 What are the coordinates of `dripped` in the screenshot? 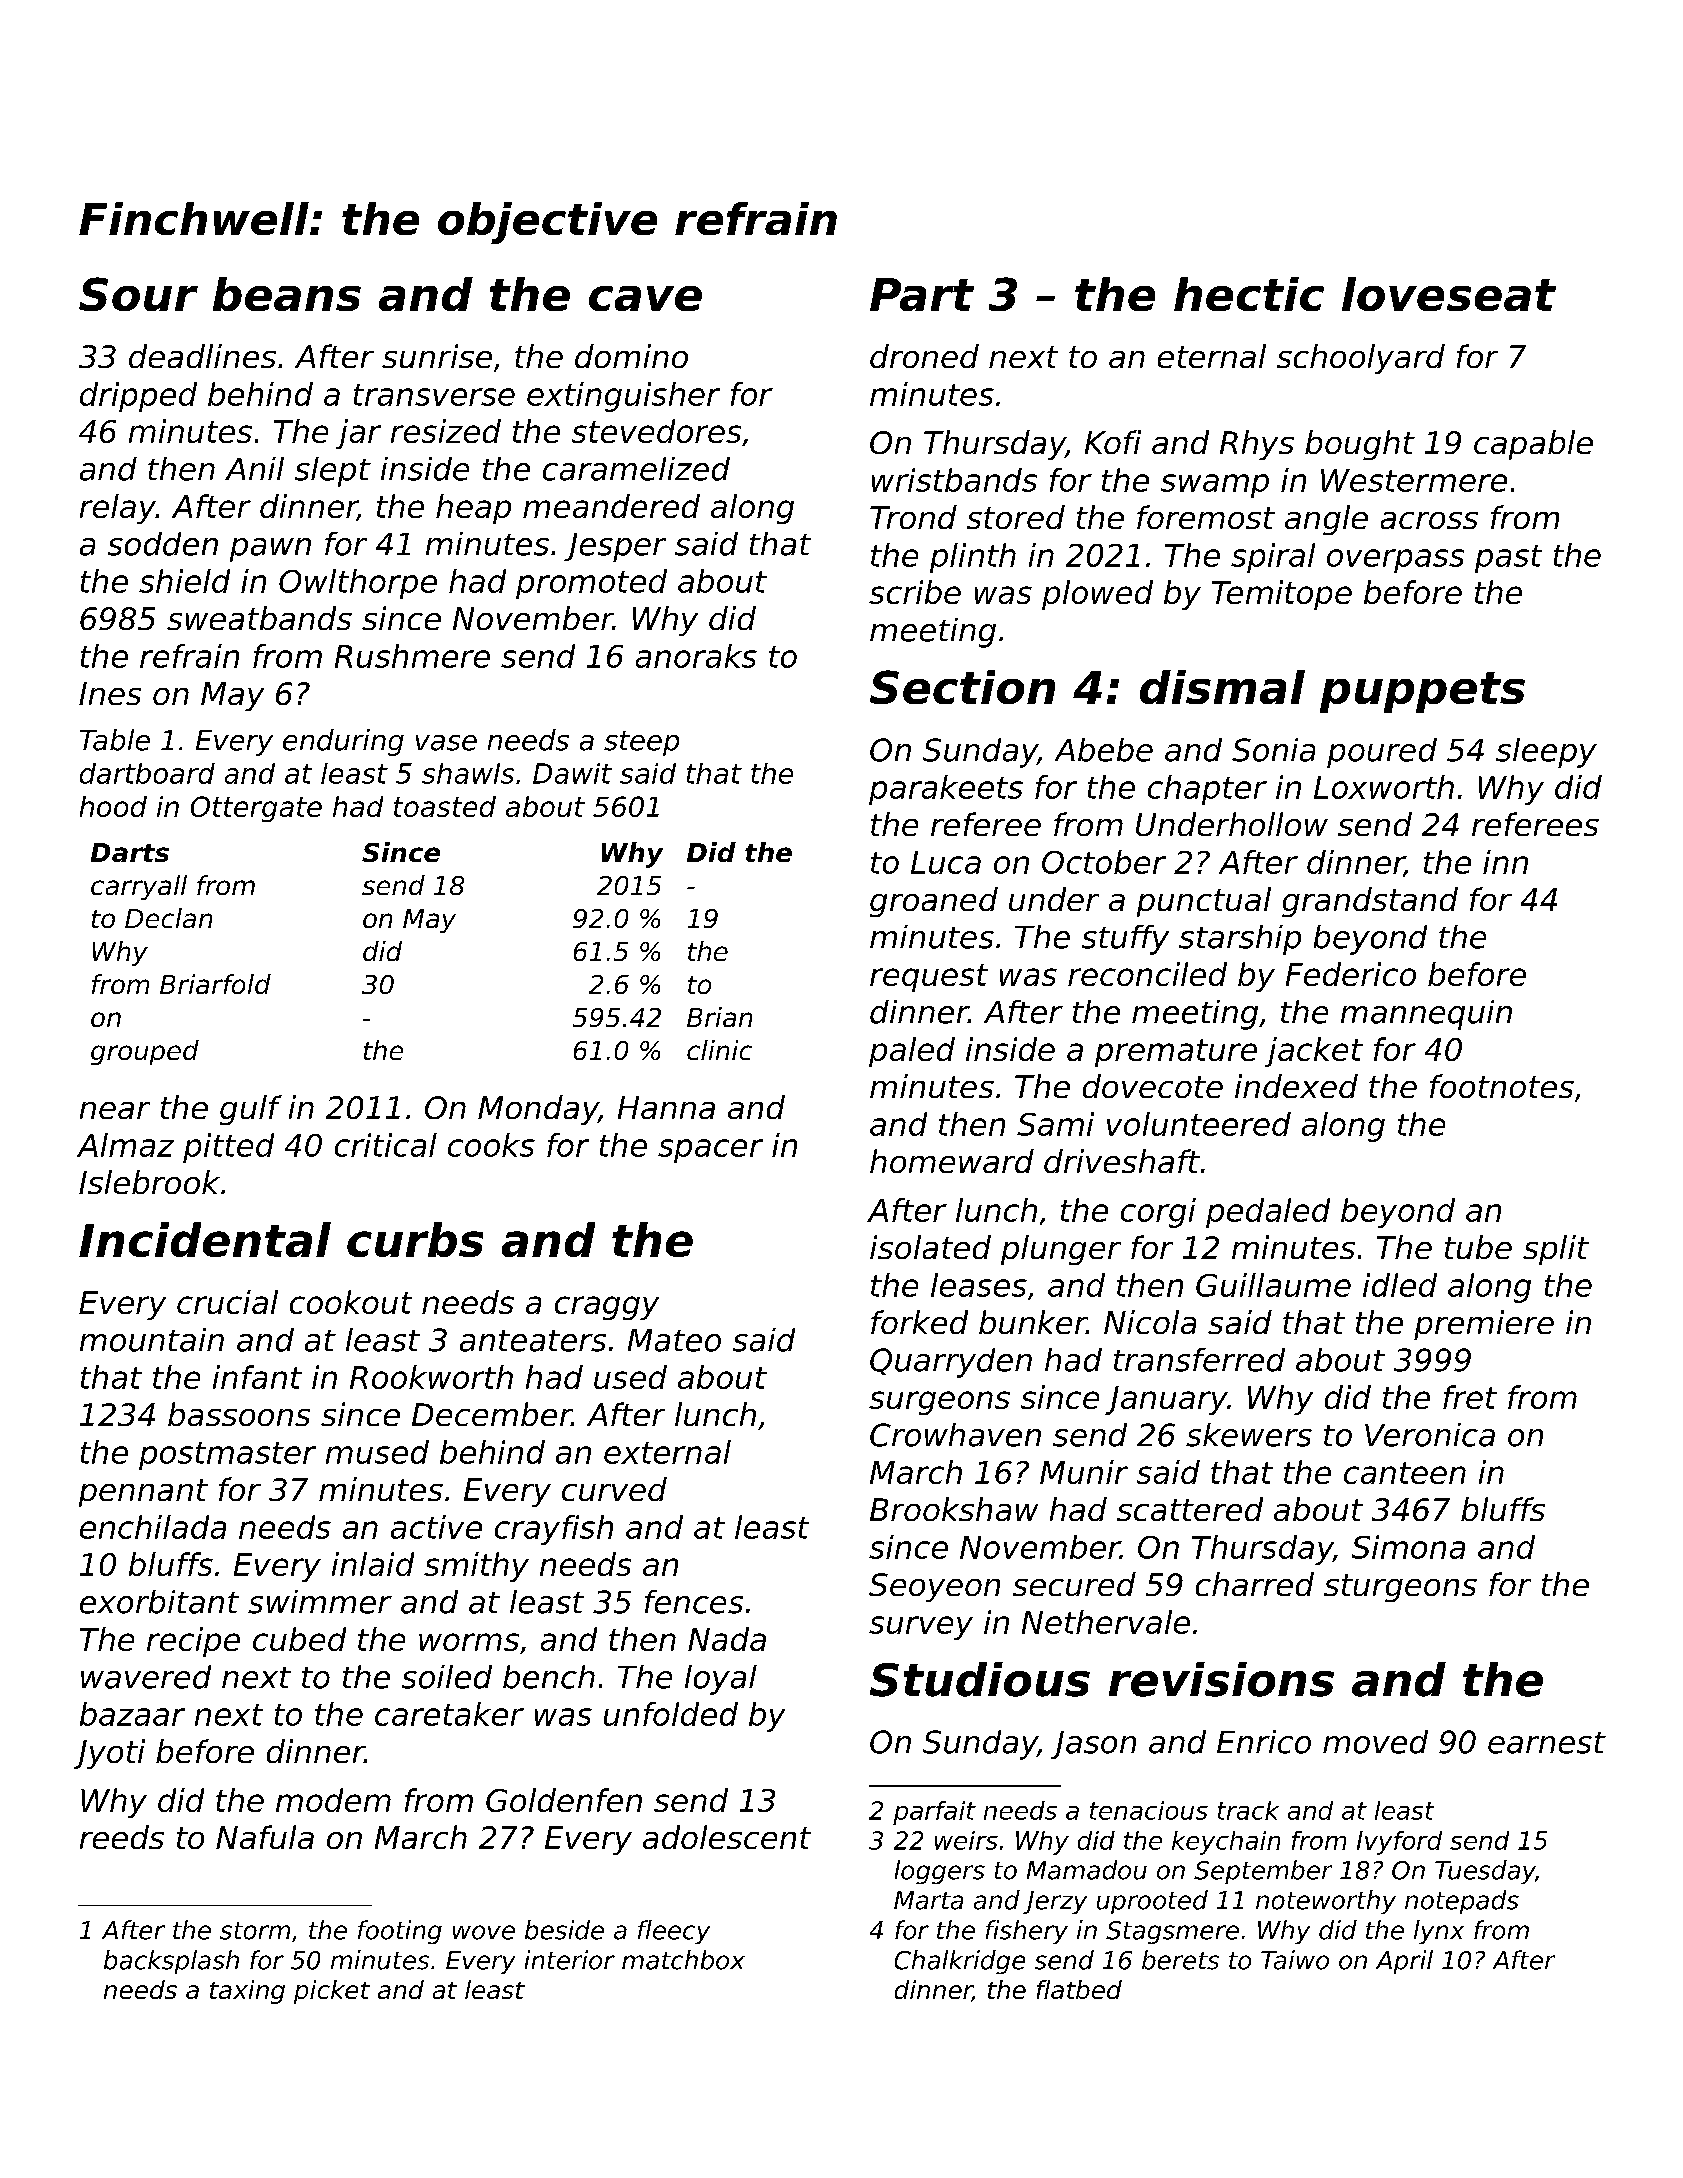 It's located at (138, 397).
